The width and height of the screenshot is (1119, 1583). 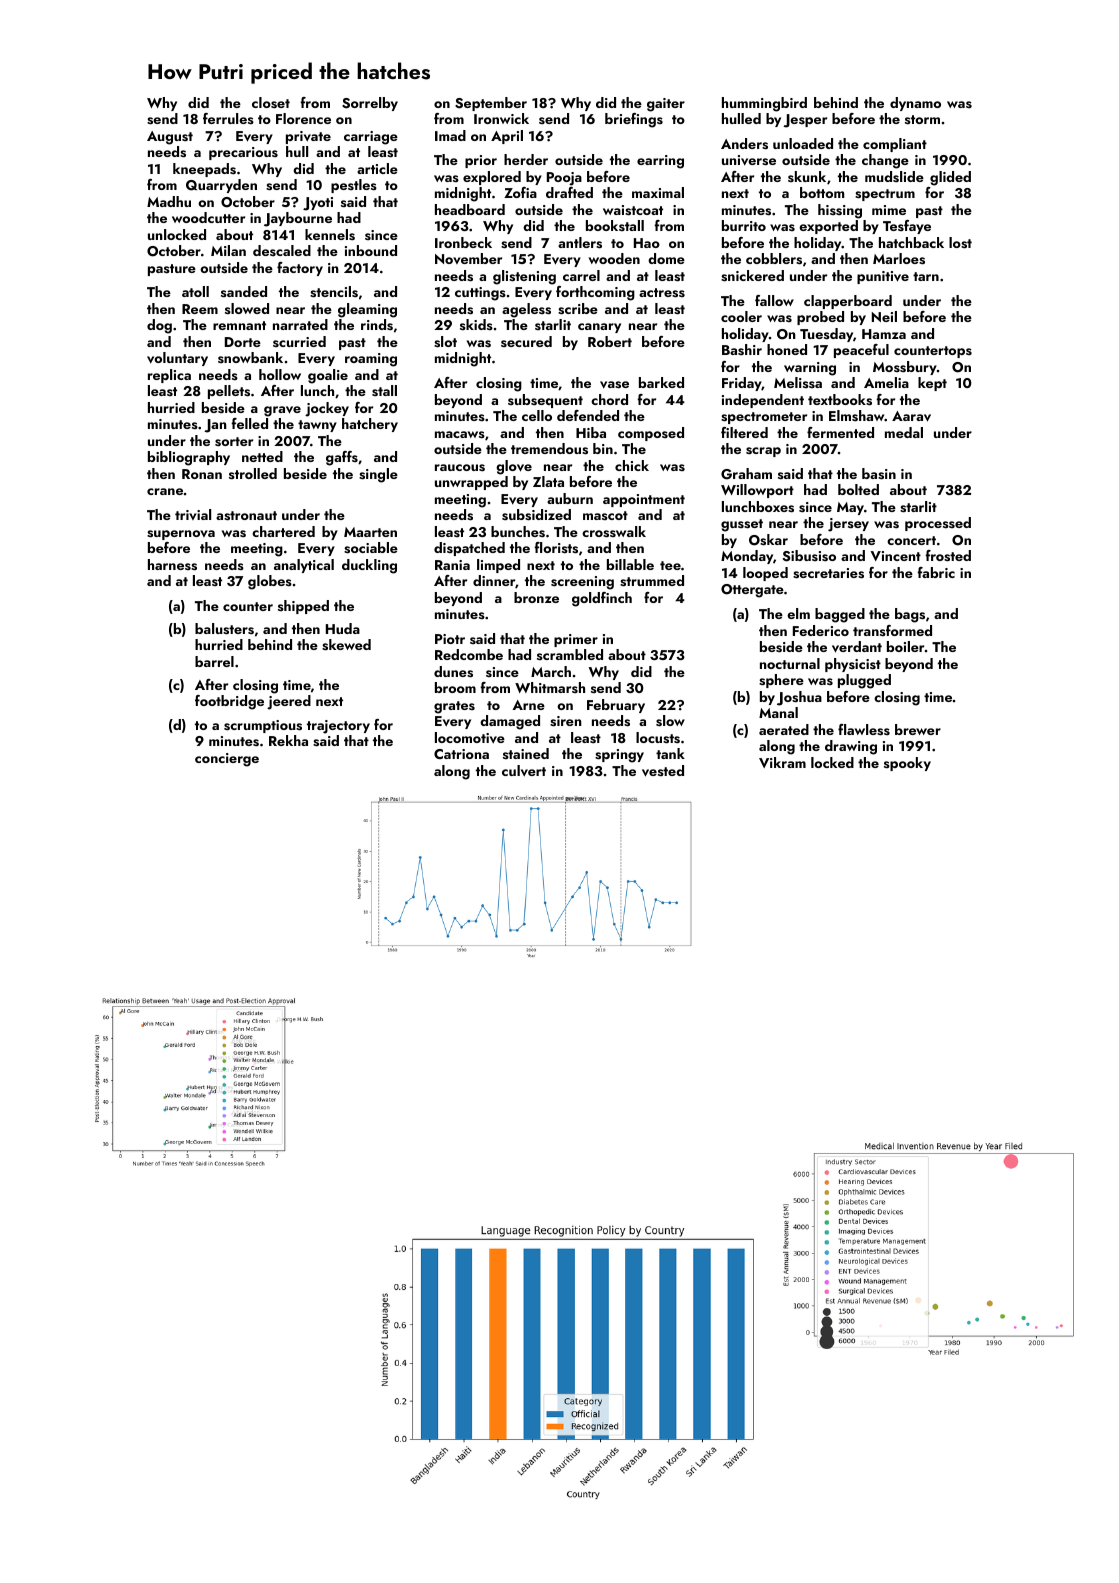 I want to click on jeered, so click(x=289, y=702).
